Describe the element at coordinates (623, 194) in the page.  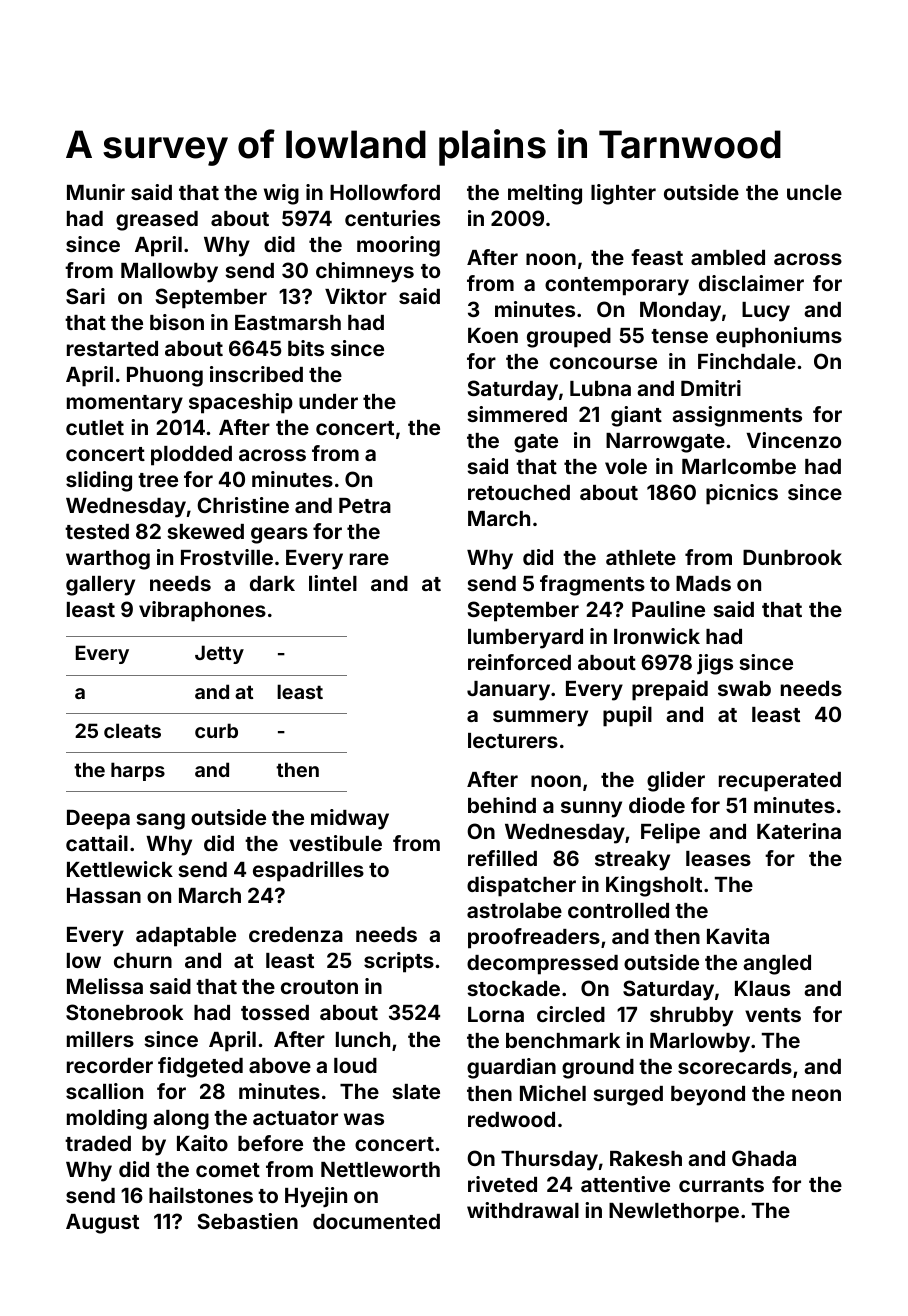
I see `lighter` at that location.
